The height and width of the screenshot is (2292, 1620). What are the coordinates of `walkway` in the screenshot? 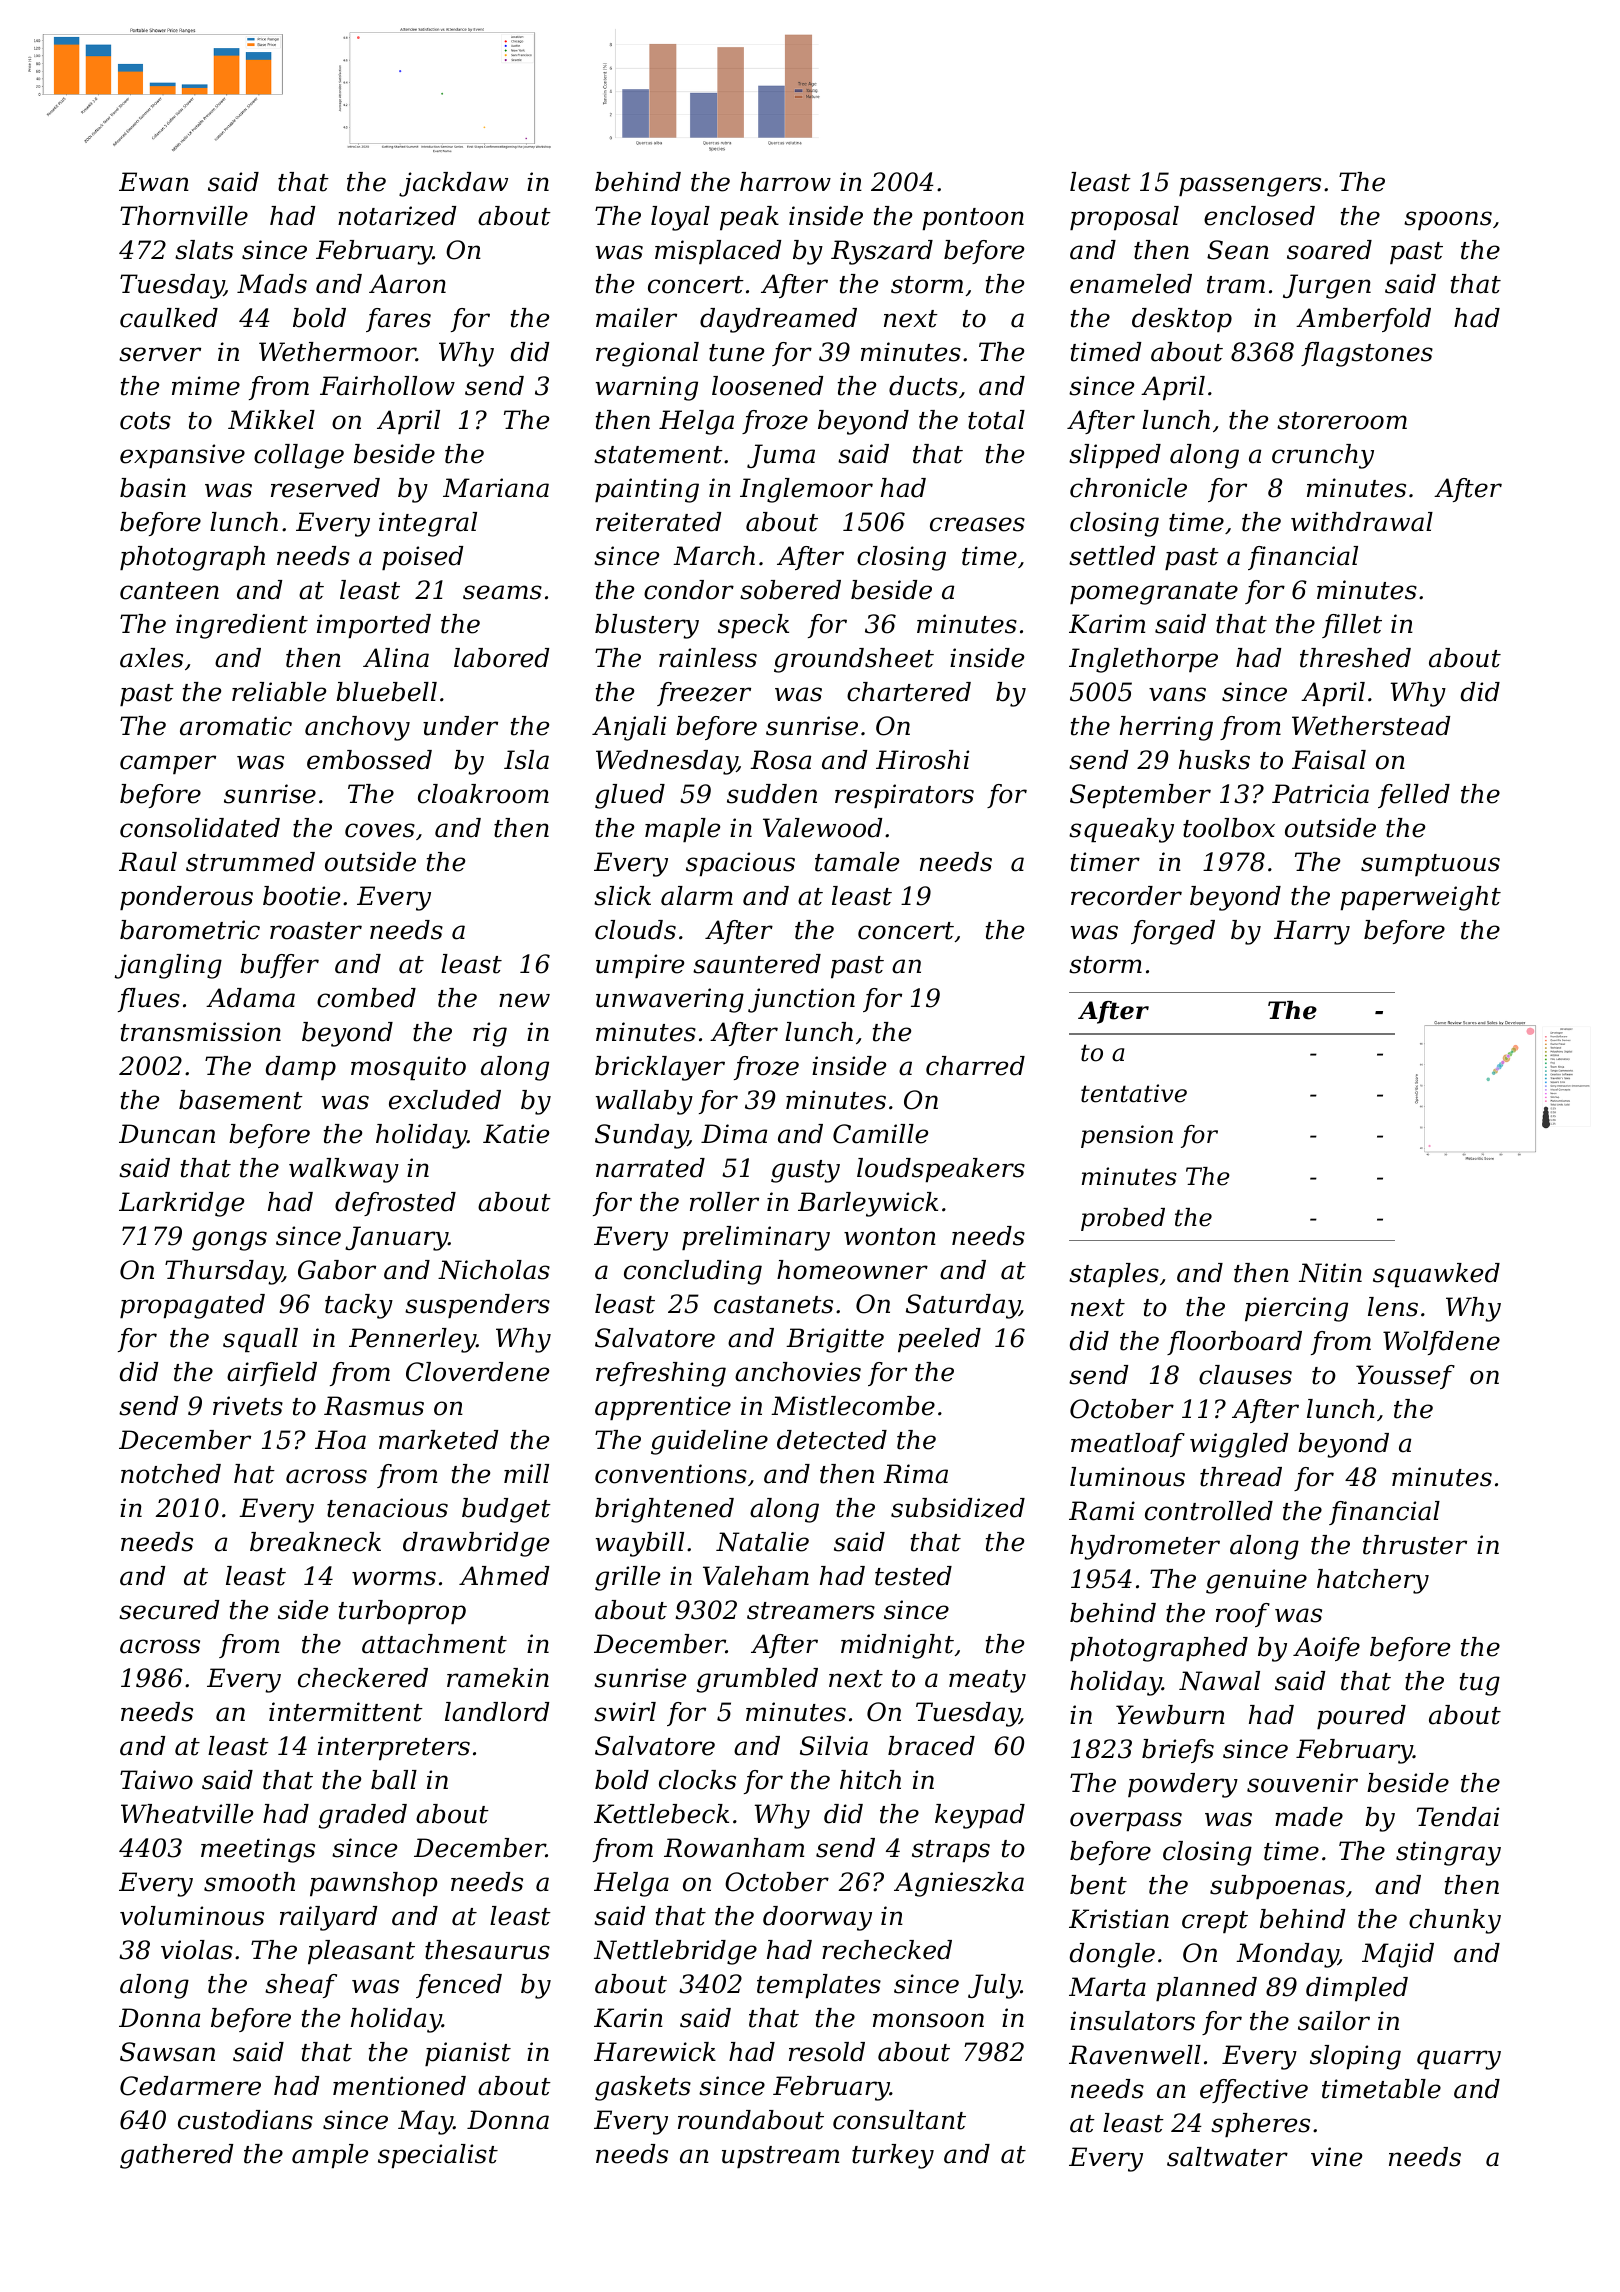 It's located at (344, 1170).
